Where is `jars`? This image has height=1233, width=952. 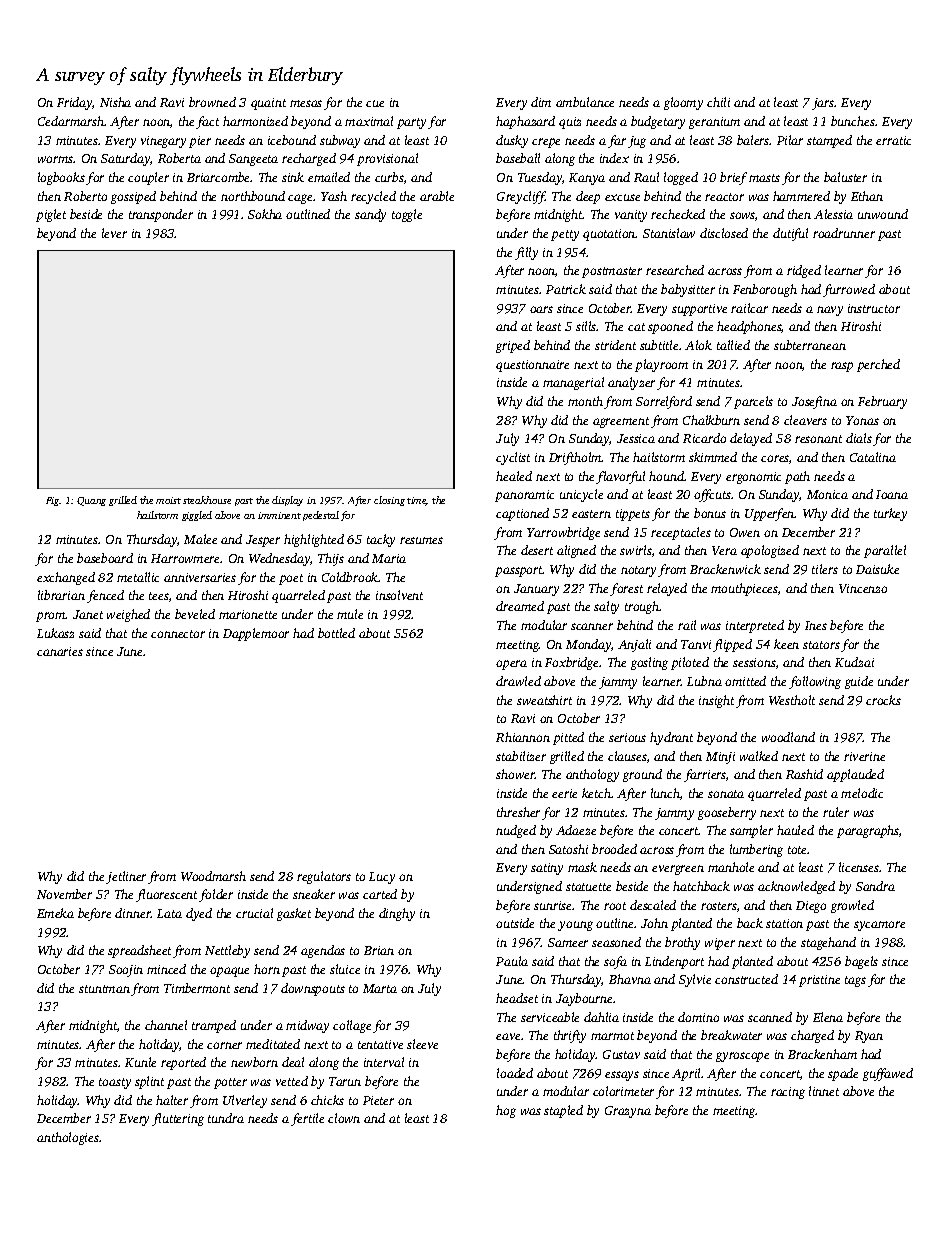
jars is located at coordinates (823, 104).
